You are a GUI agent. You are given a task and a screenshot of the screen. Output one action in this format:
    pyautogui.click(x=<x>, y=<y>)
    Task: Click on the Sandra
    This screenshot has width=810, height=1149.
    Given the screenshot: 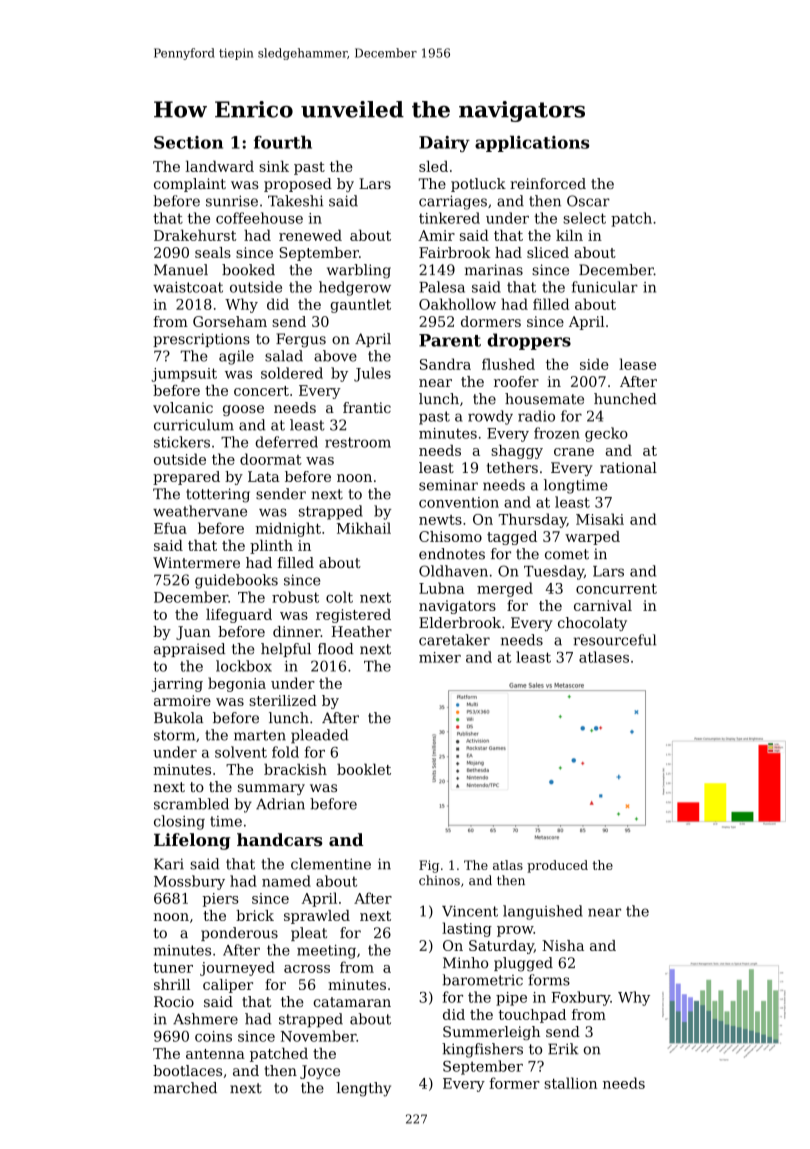 What is the action you would take?
    pyautogui.click(x=445, y=364)
